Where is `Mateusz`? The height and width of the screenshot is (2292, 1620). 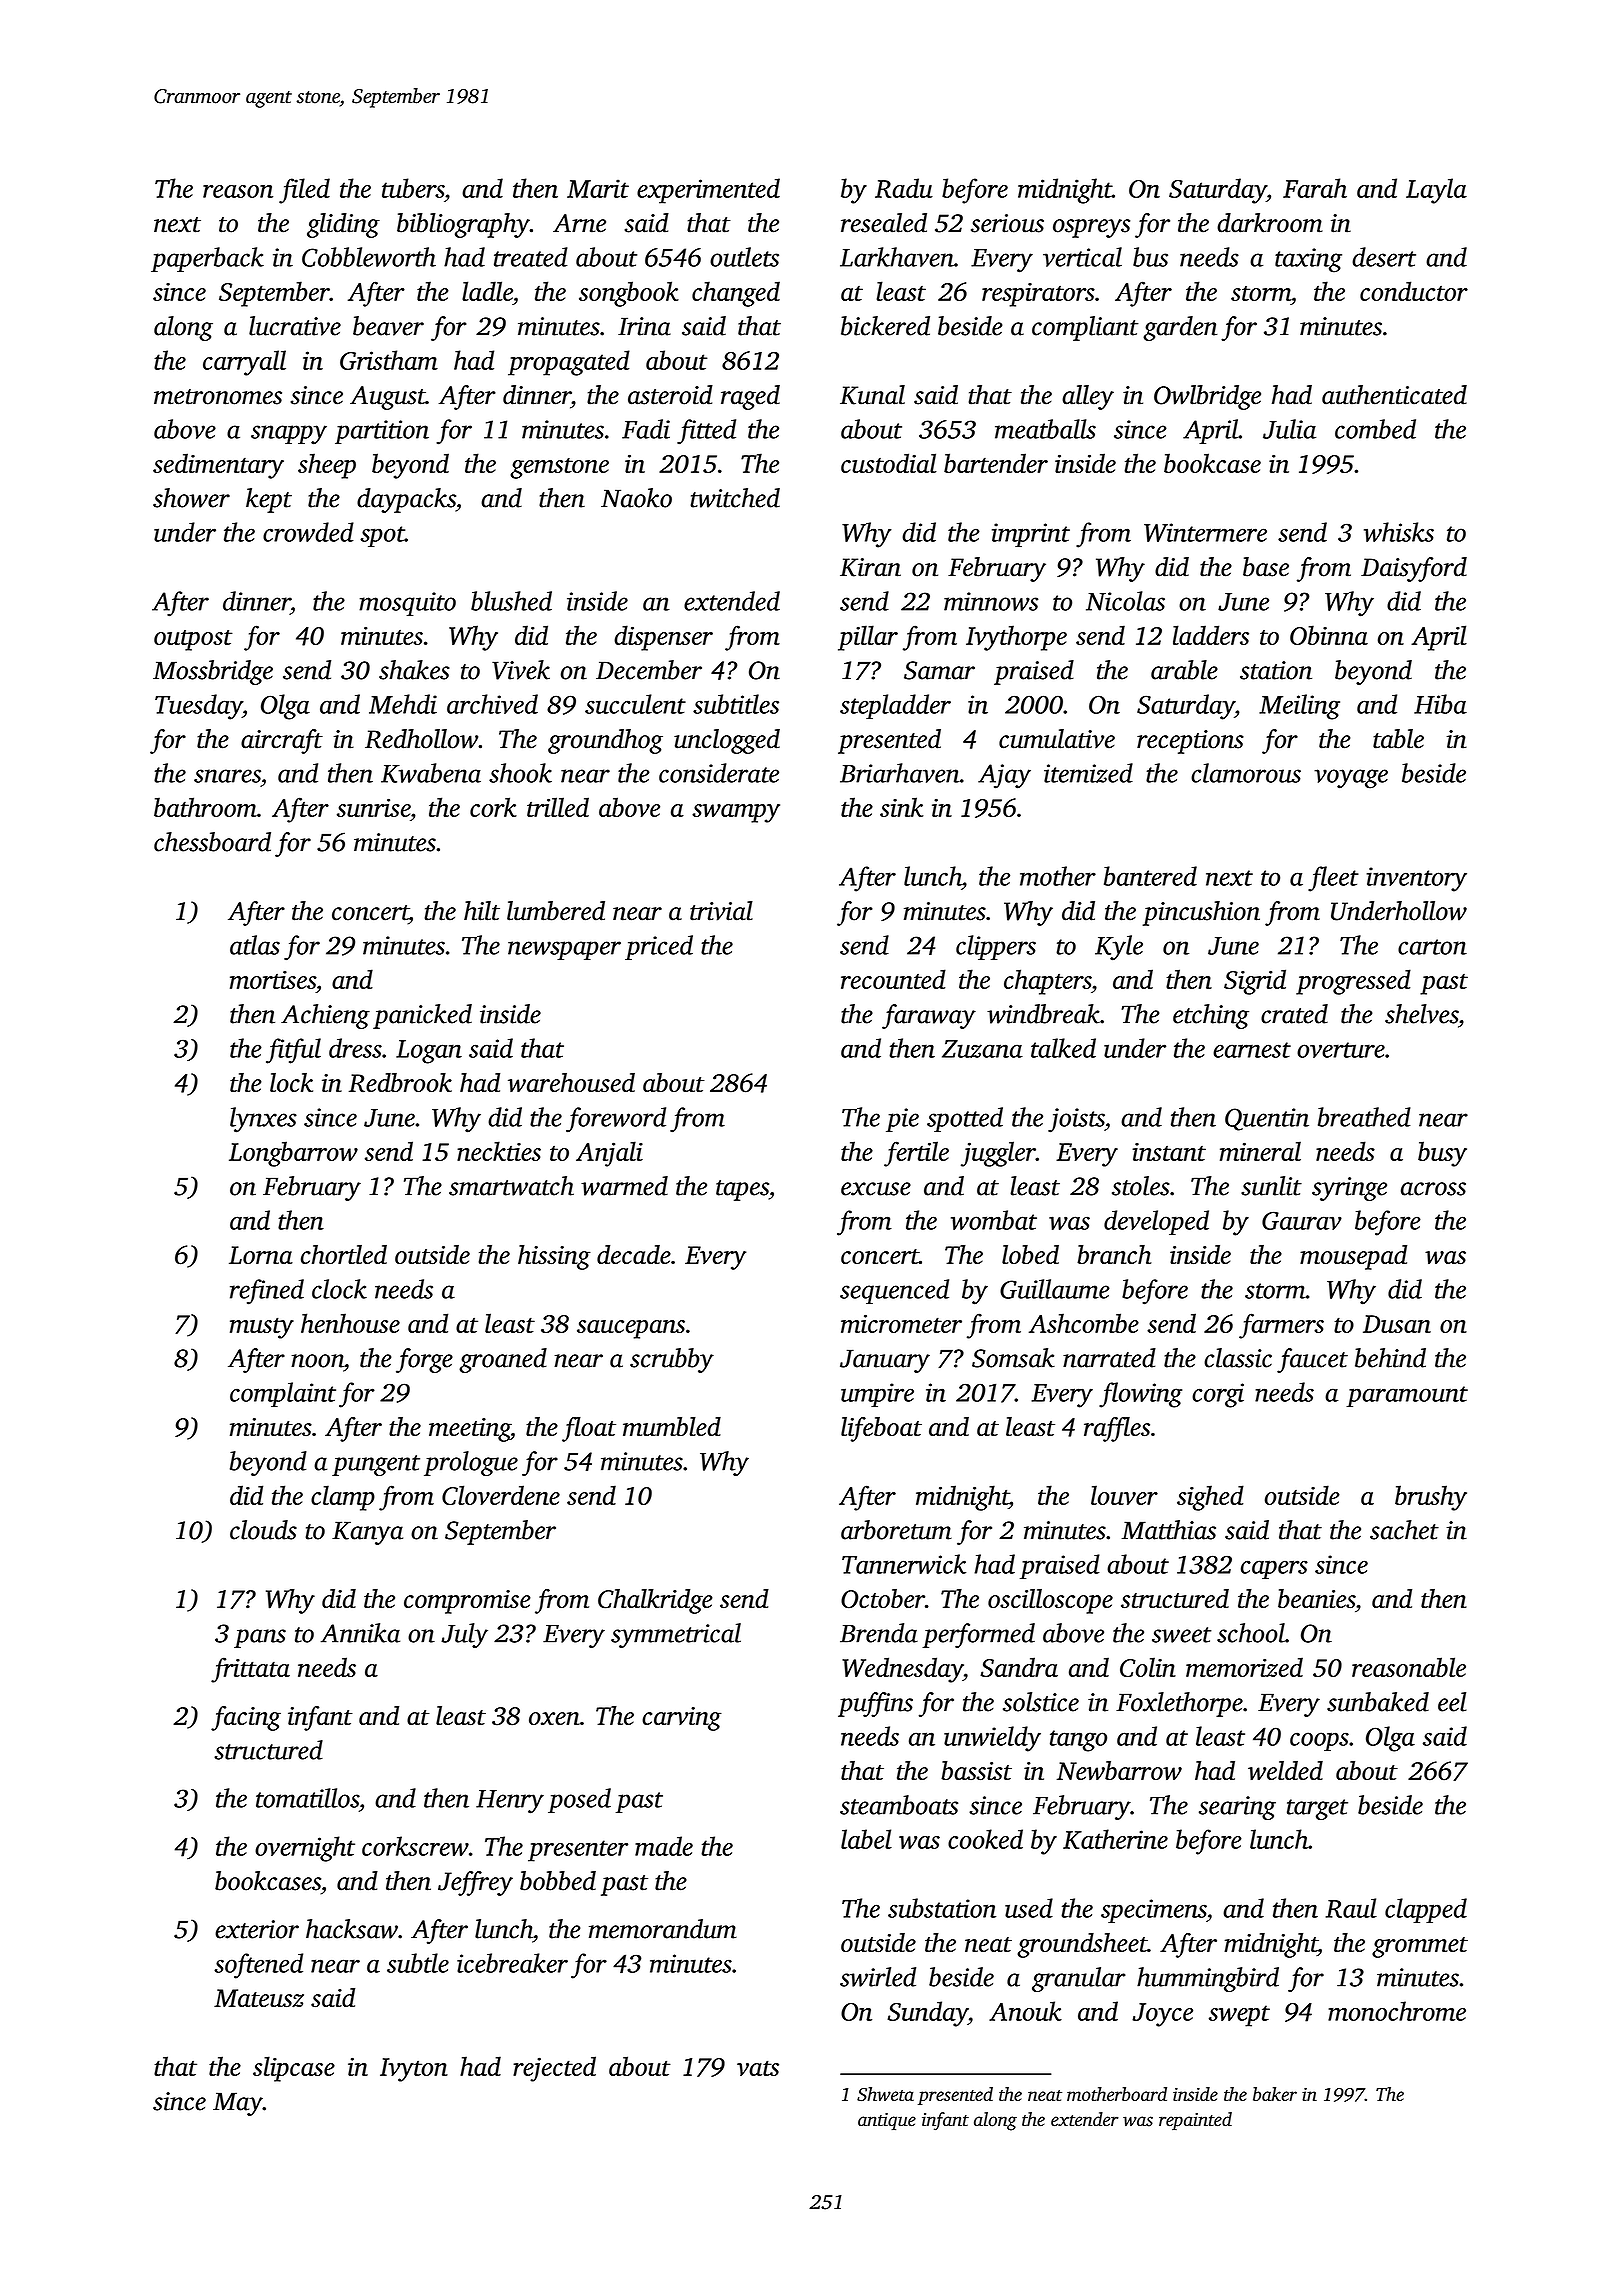 Mateusz is located at coordinates (259, 1998).
